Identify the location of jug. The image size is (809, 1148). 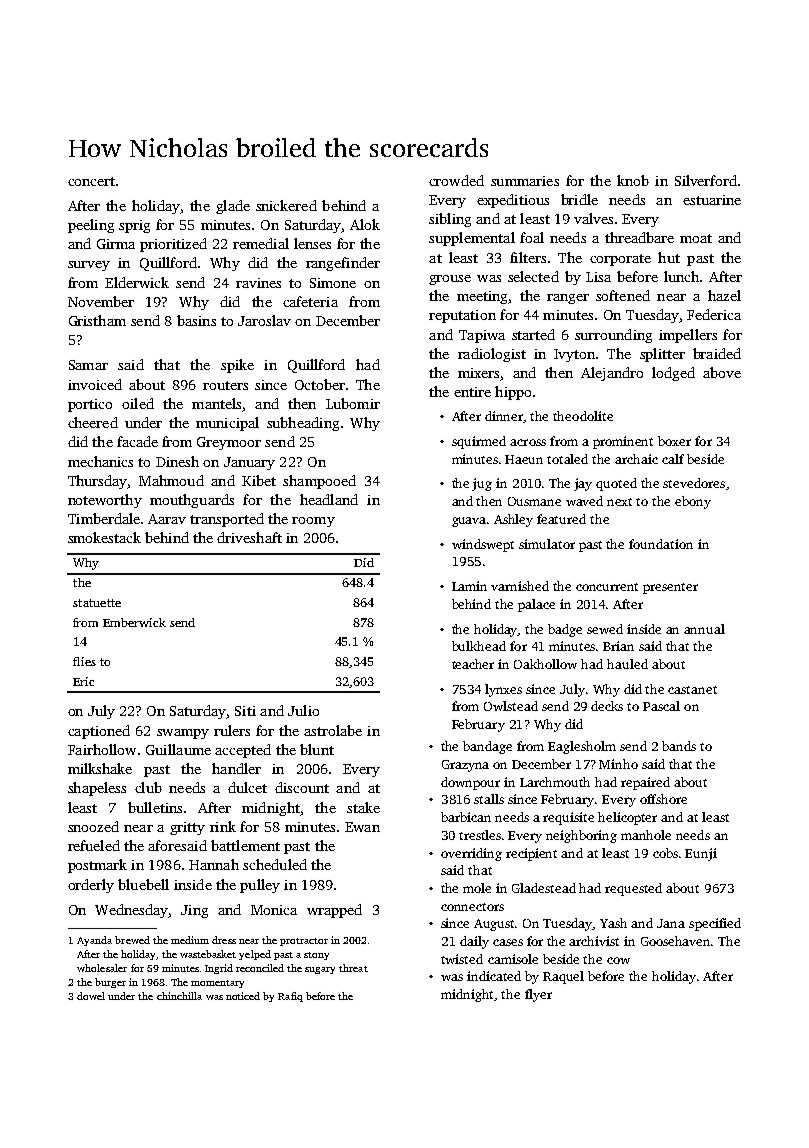
(482, 484).
